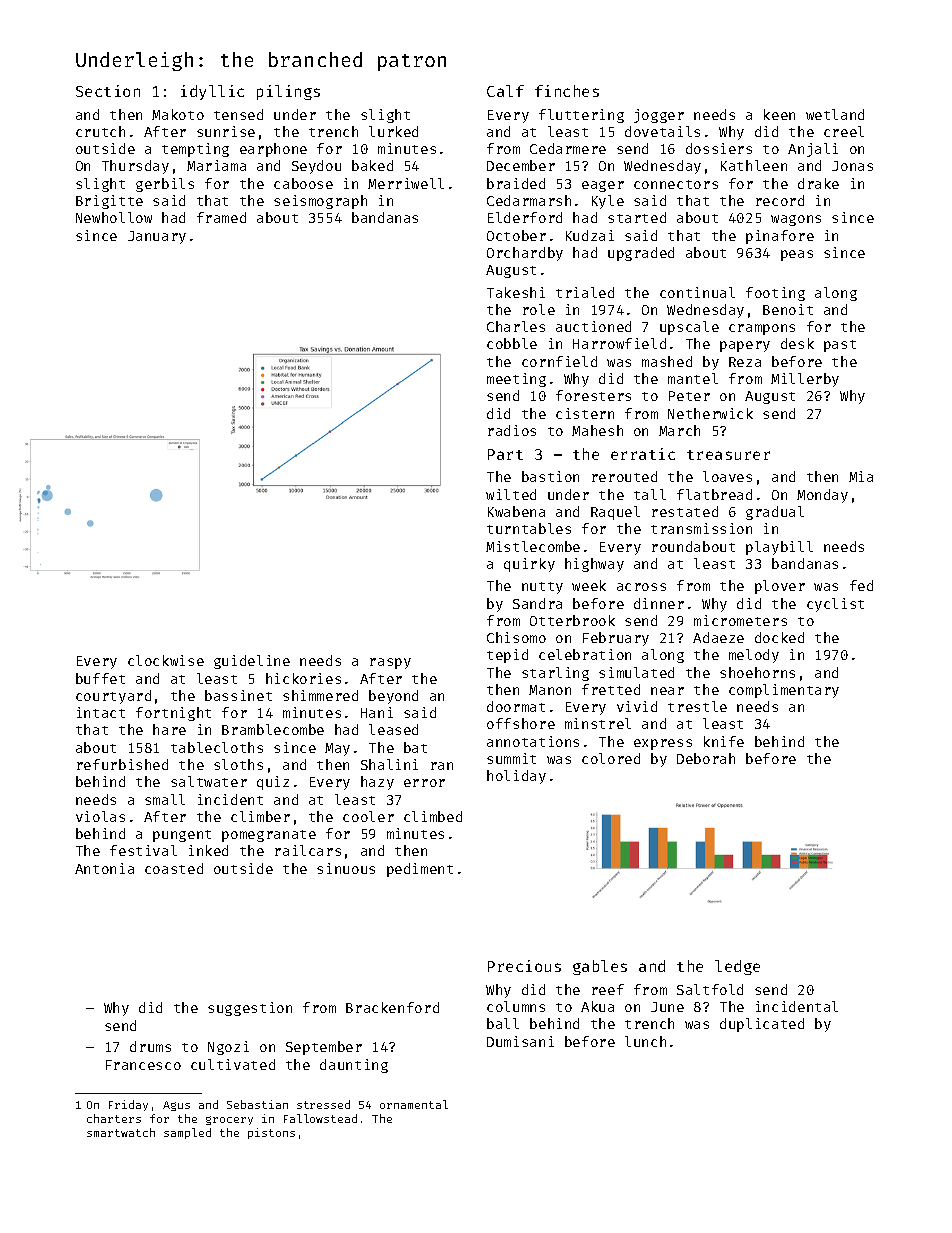 Image resolution: width=952 pixels, height=1233 pixels. What do you see at coordinates (512, 430) in the screenshot?
I see `radios` at bounding box center [512, 430].
